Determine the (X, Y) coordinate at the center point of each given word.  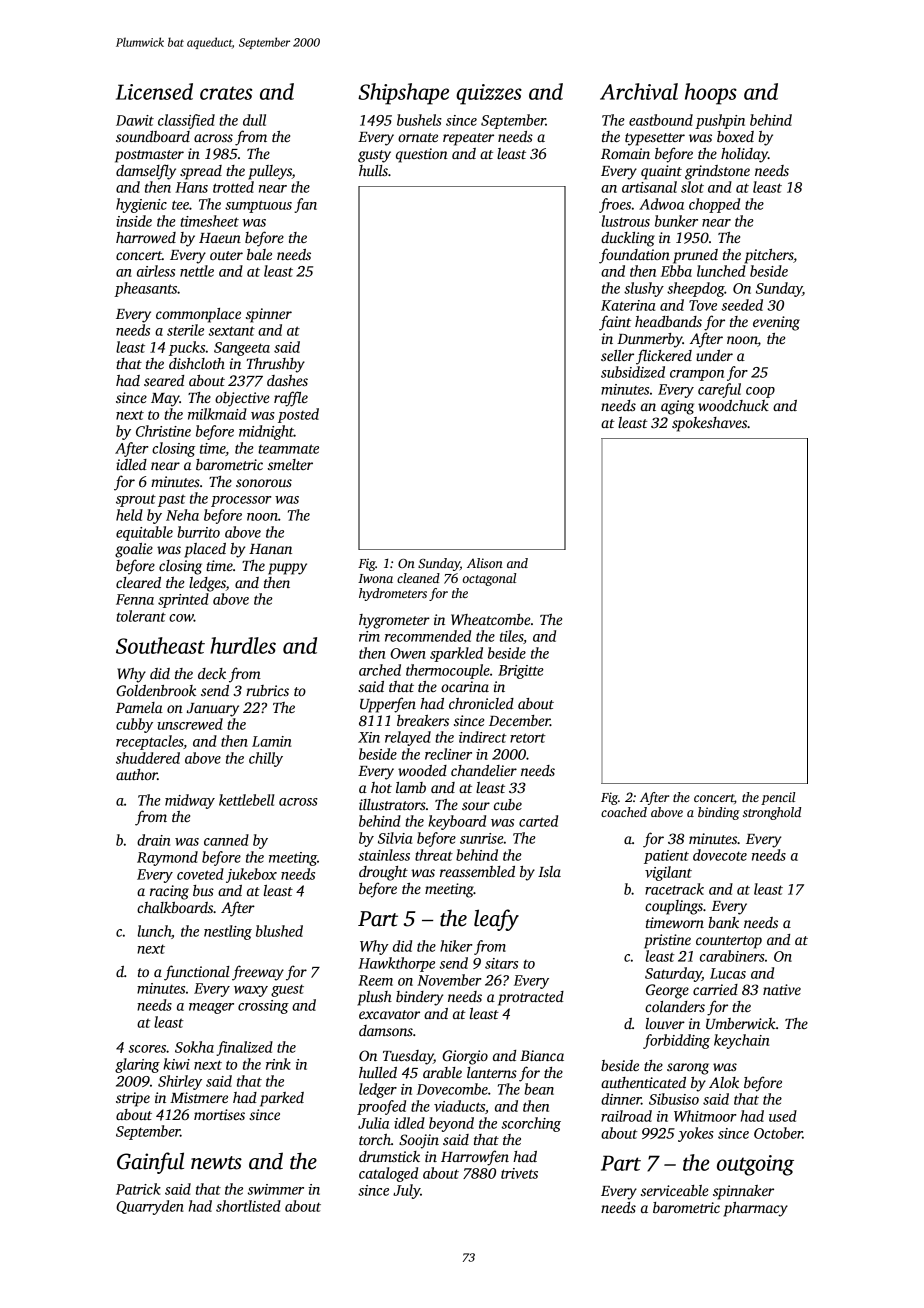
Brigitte (521, 672)
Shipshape (403, 94)
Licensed (154, 91)
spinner (269, 315)
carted (538, 821)
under (714, 355)
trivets (519, 1173)
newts (216, 1163)
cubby (134, 725)
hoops (711, 94)
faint (615, 323)
